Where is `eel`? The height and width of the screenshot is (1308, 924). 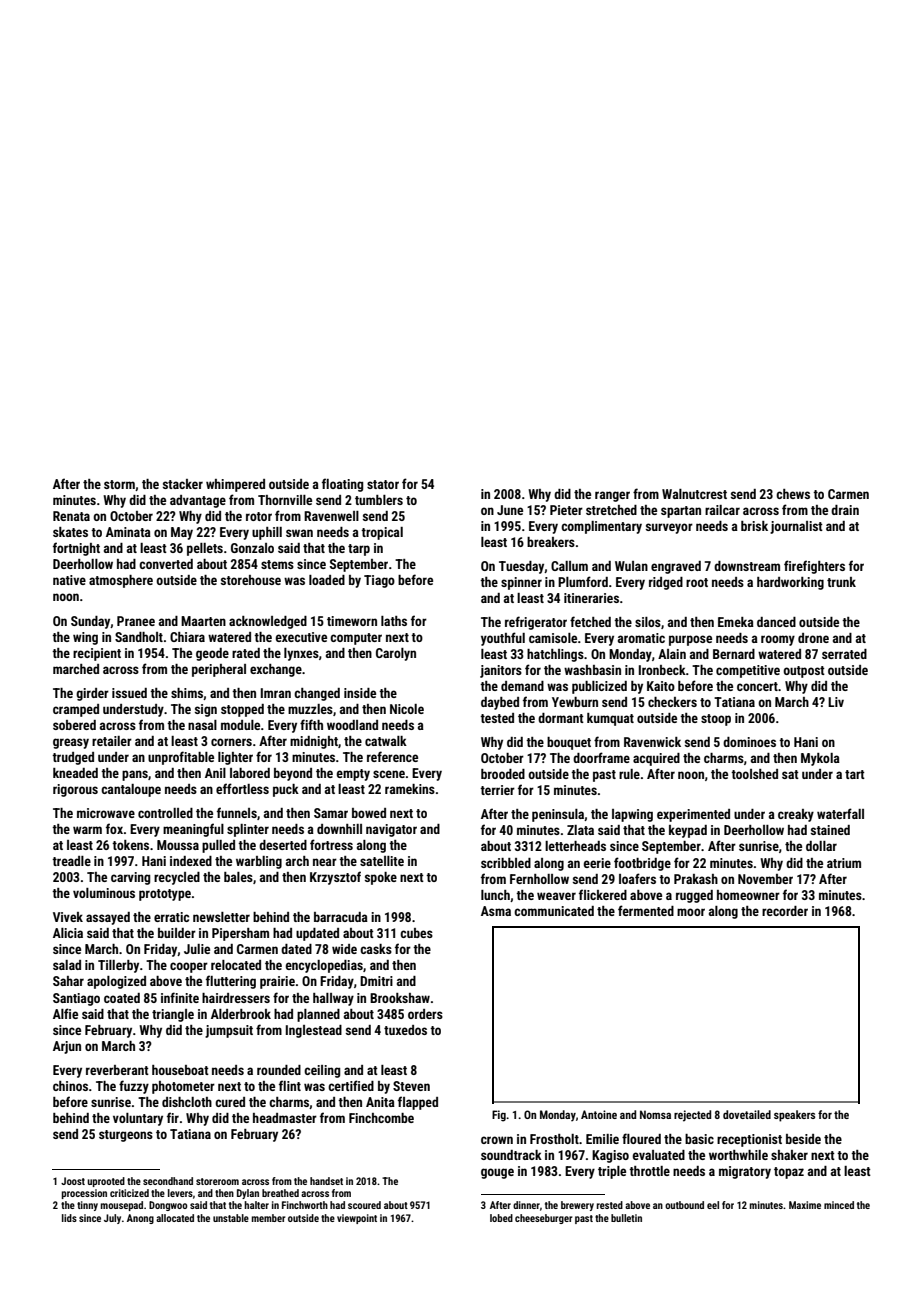
eel is located at coordinates (713, 1205).
